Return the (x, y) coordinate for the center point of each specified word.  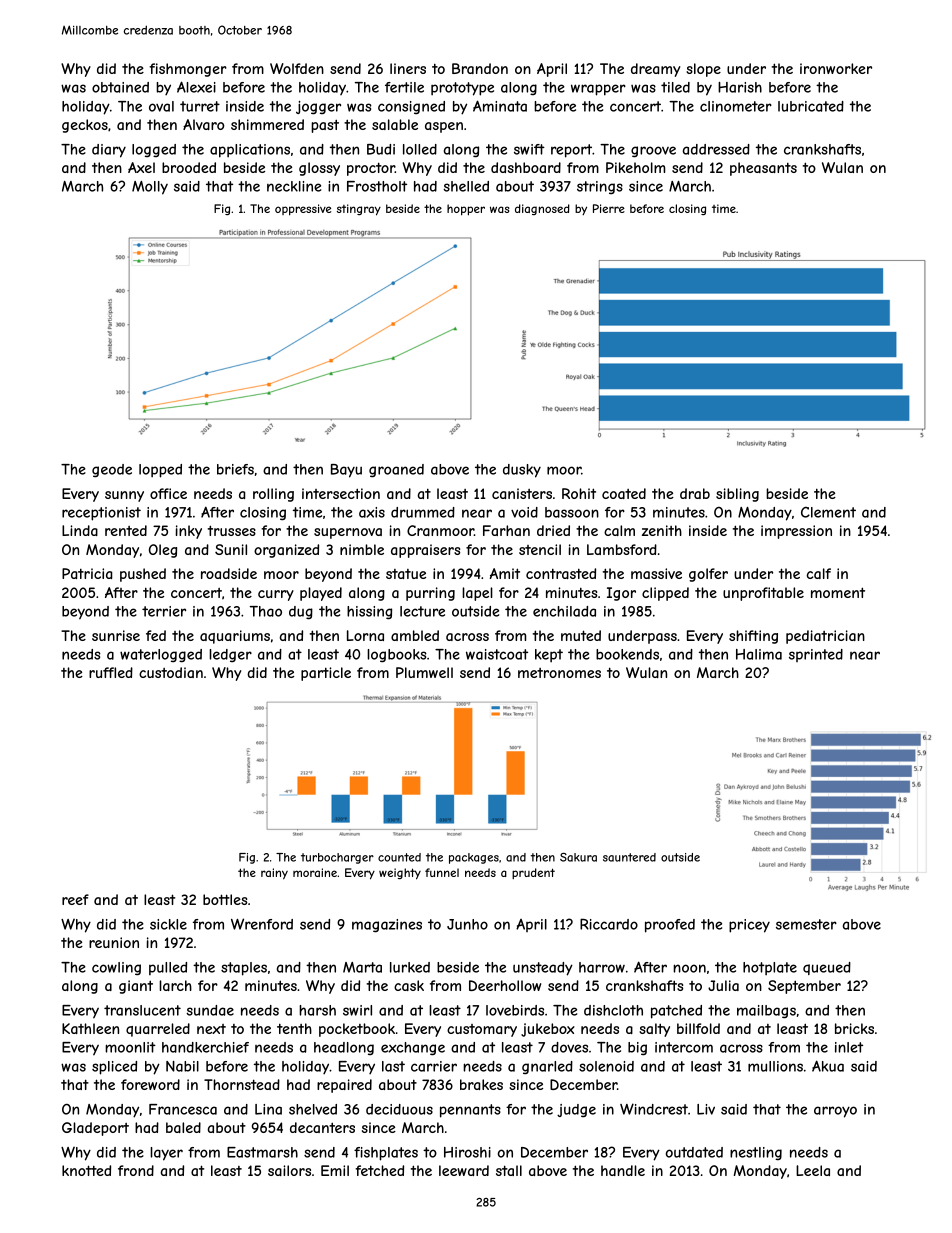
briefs (235, 469)
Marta (362, 967)
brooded (189, 167)
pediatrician (825, 637)
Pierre (609, 208)
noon (689, 968)
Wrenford (262, 924)
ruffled (111, 672)
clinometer (736, 106)
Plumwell (424, 672)
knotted (86, 1170)
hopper (466, 210)
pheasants (763, 169)
